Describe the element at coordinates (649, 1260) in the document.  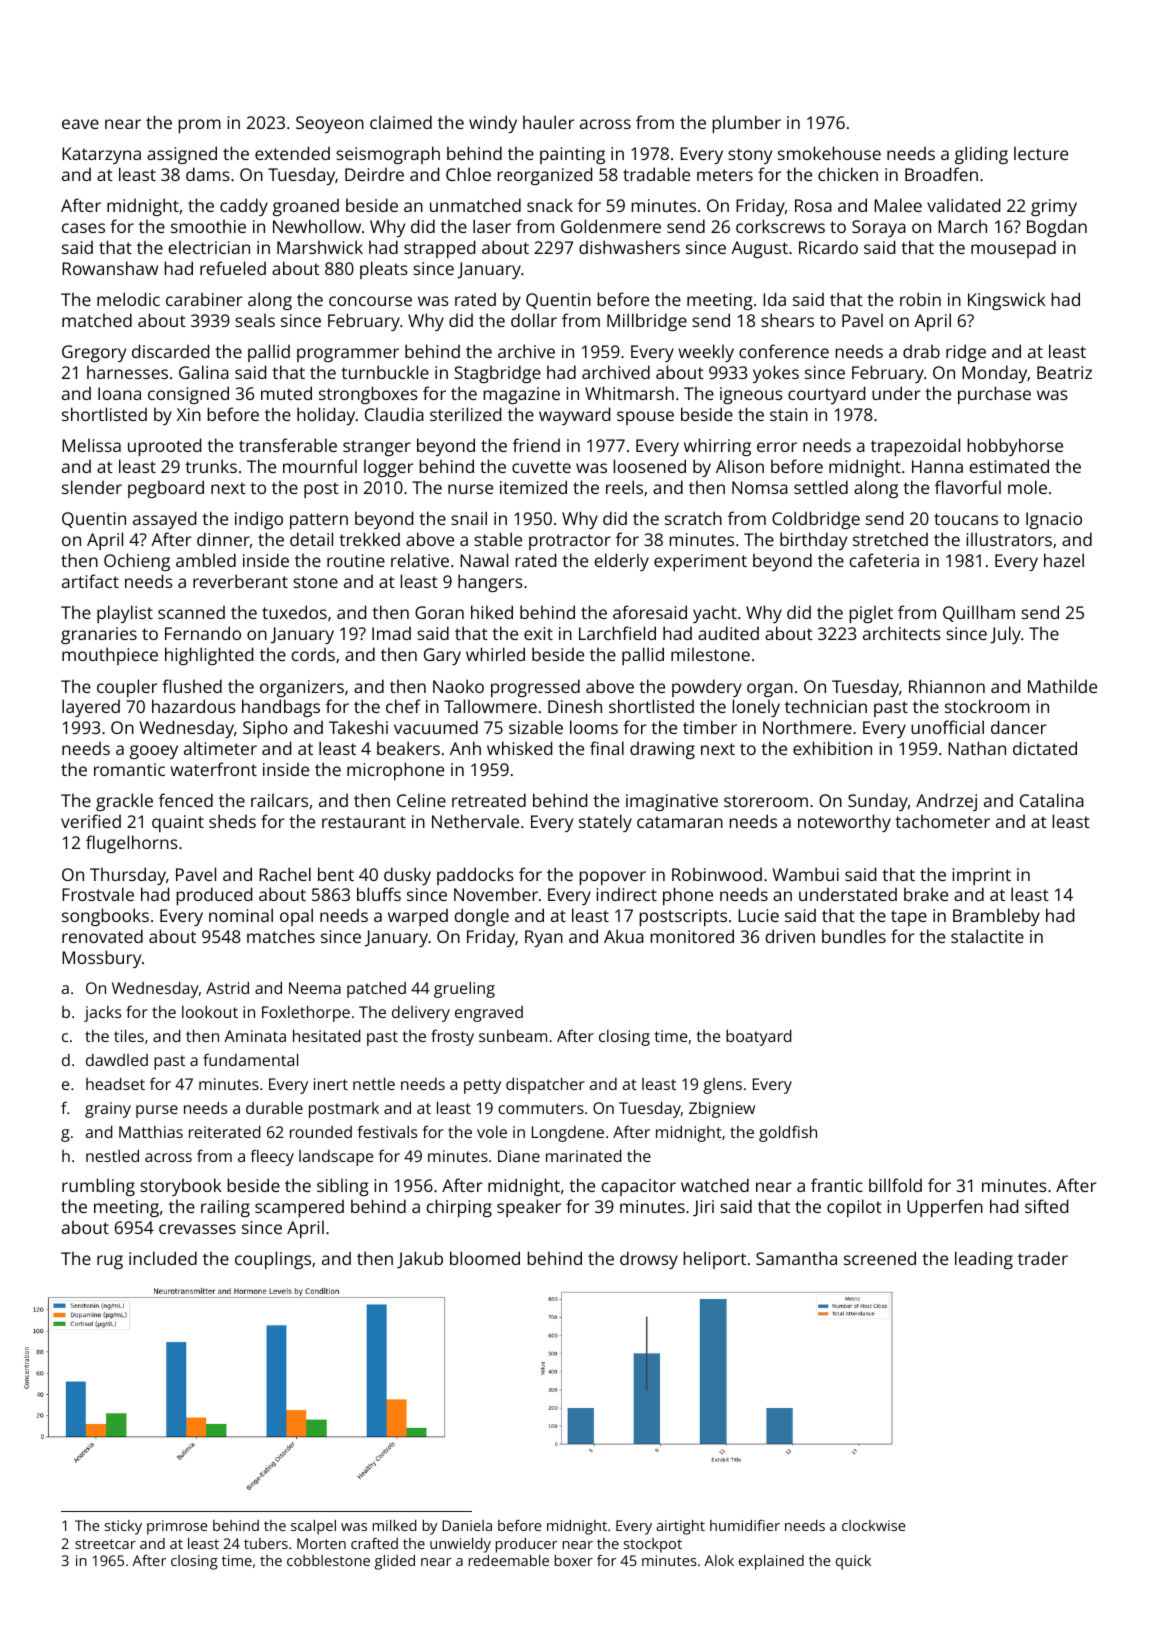
I see `drowsy` at that location.
